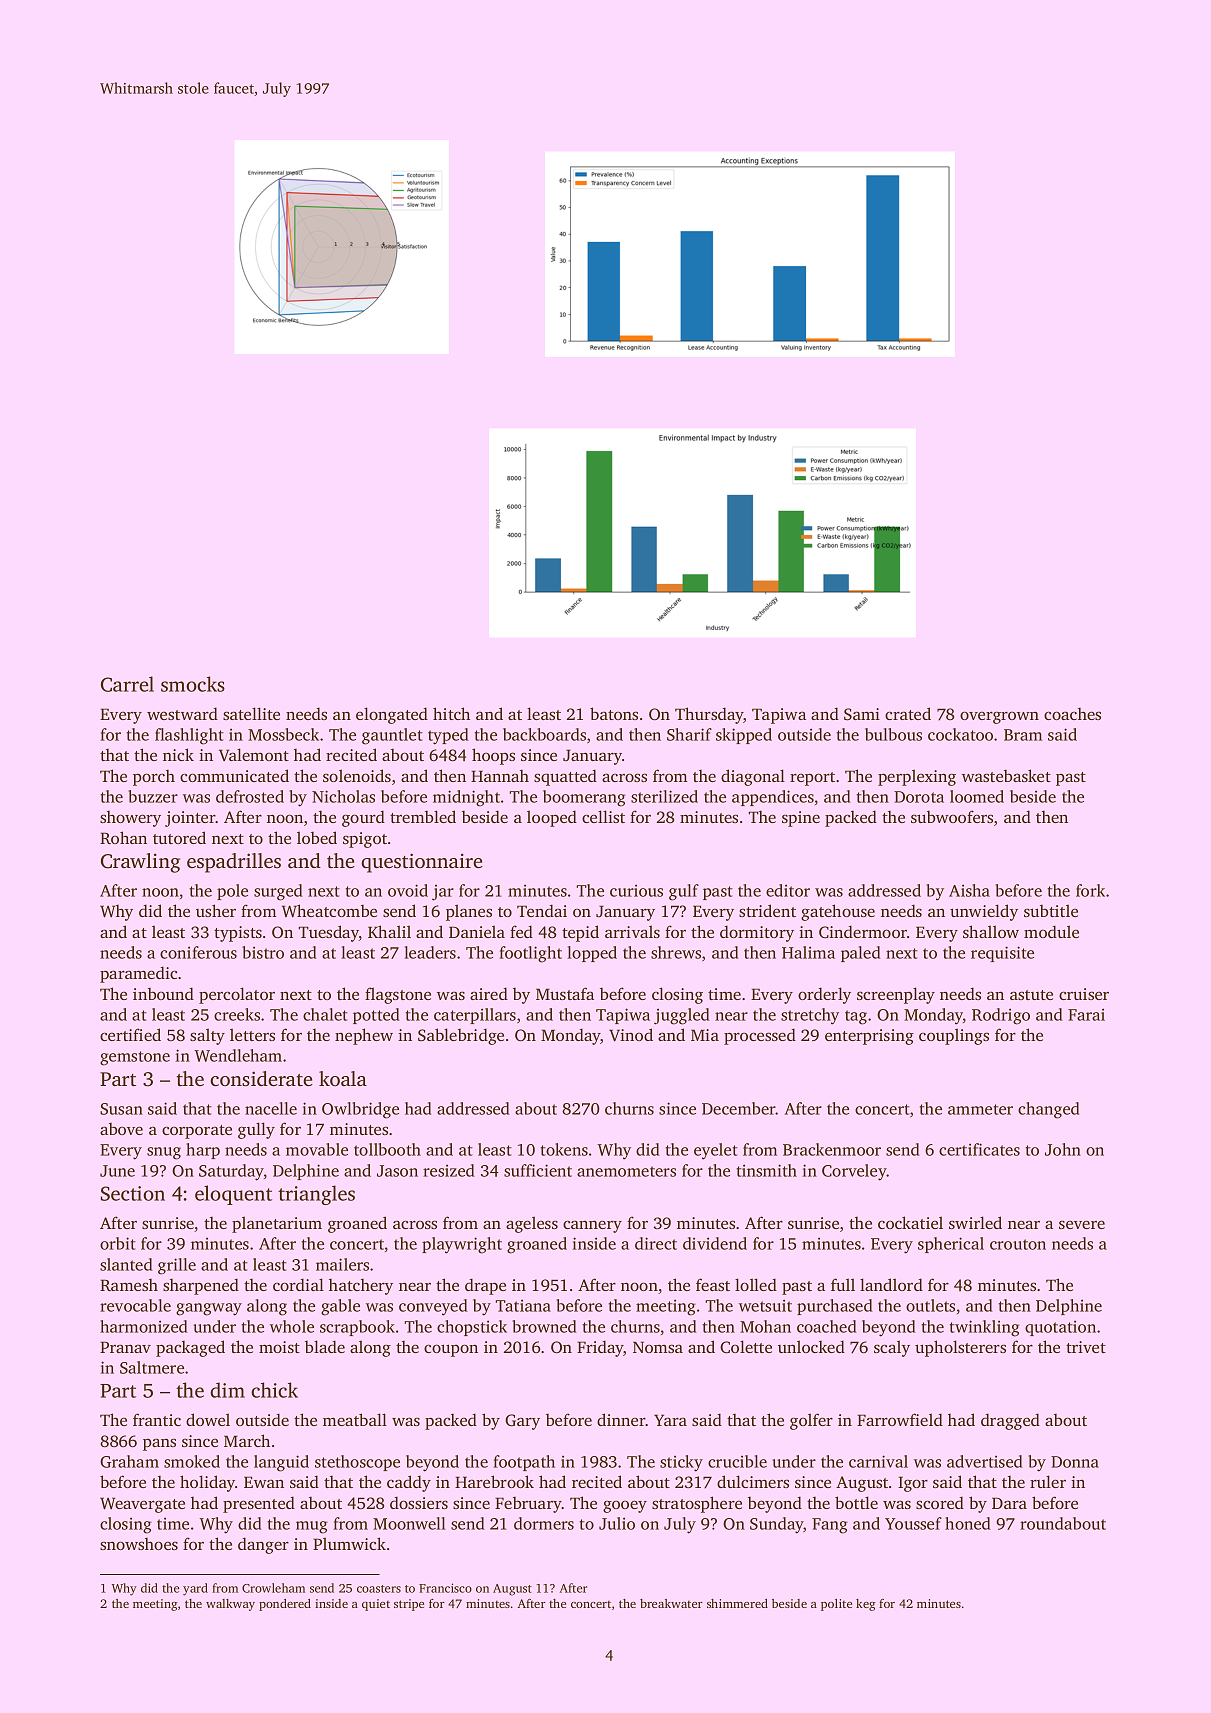 The width and height of the screenshot is (1211, 1713). Describe the element at coordinates (376, 1605) in the screenshot. I see `quiet` at that location.
